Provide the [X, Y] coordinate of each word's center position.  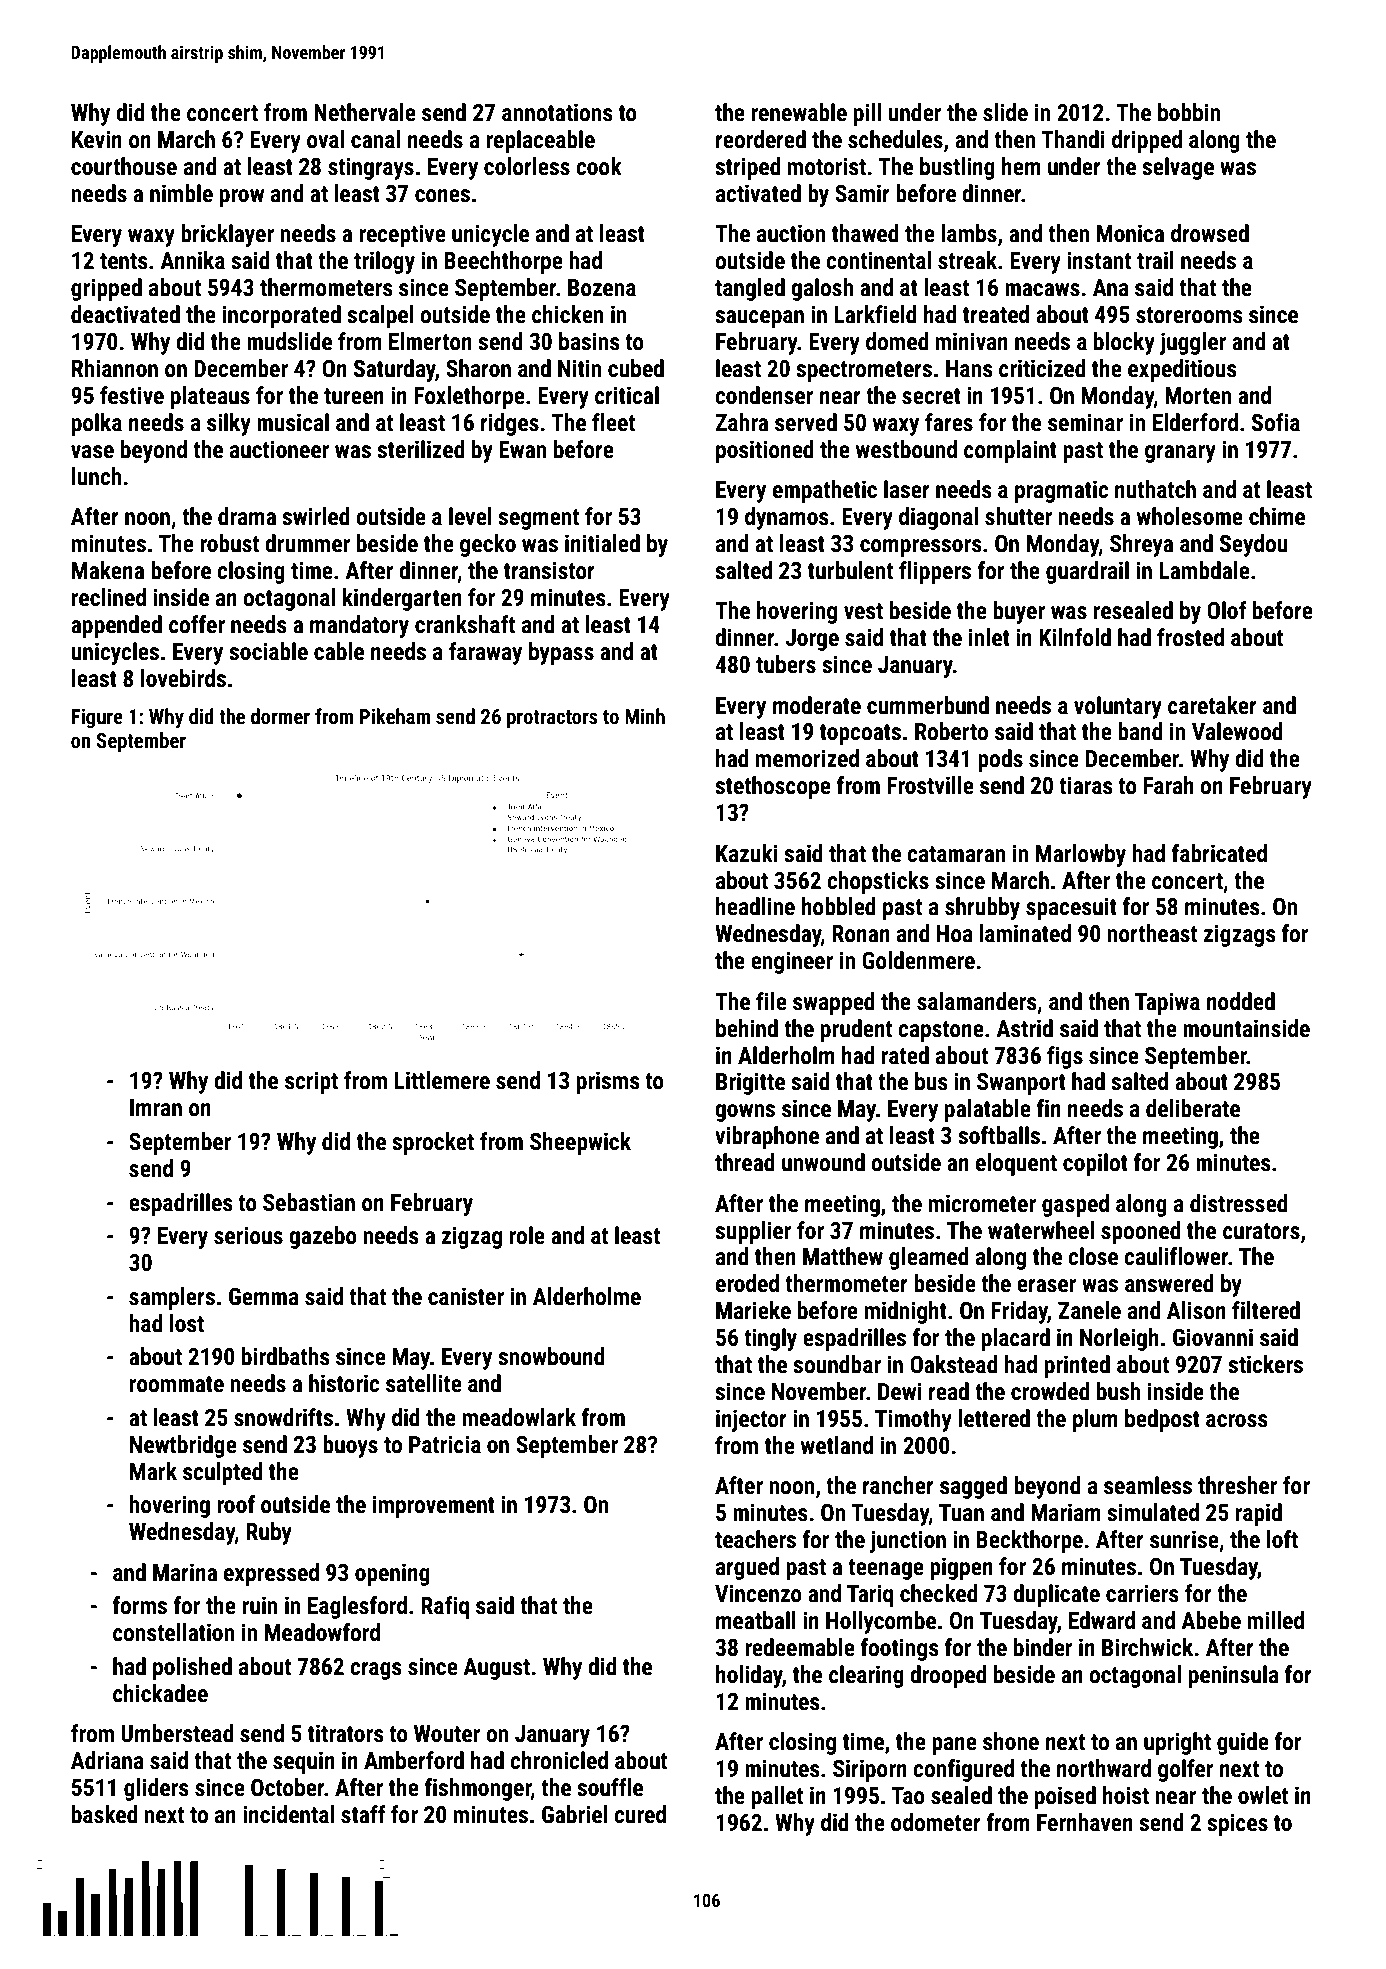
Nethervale [365, 112]
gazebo [323, 1237]
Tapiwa [1167, 1003]
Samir [862, 193]
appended [116, 626]
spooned [1141, 1232]
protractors [552, 719]
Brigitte [750, 1083]
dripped [1147, 141]
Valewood [1237, 731]
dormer [280, 716]
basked [105, 1814]
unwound [823, 1162]
